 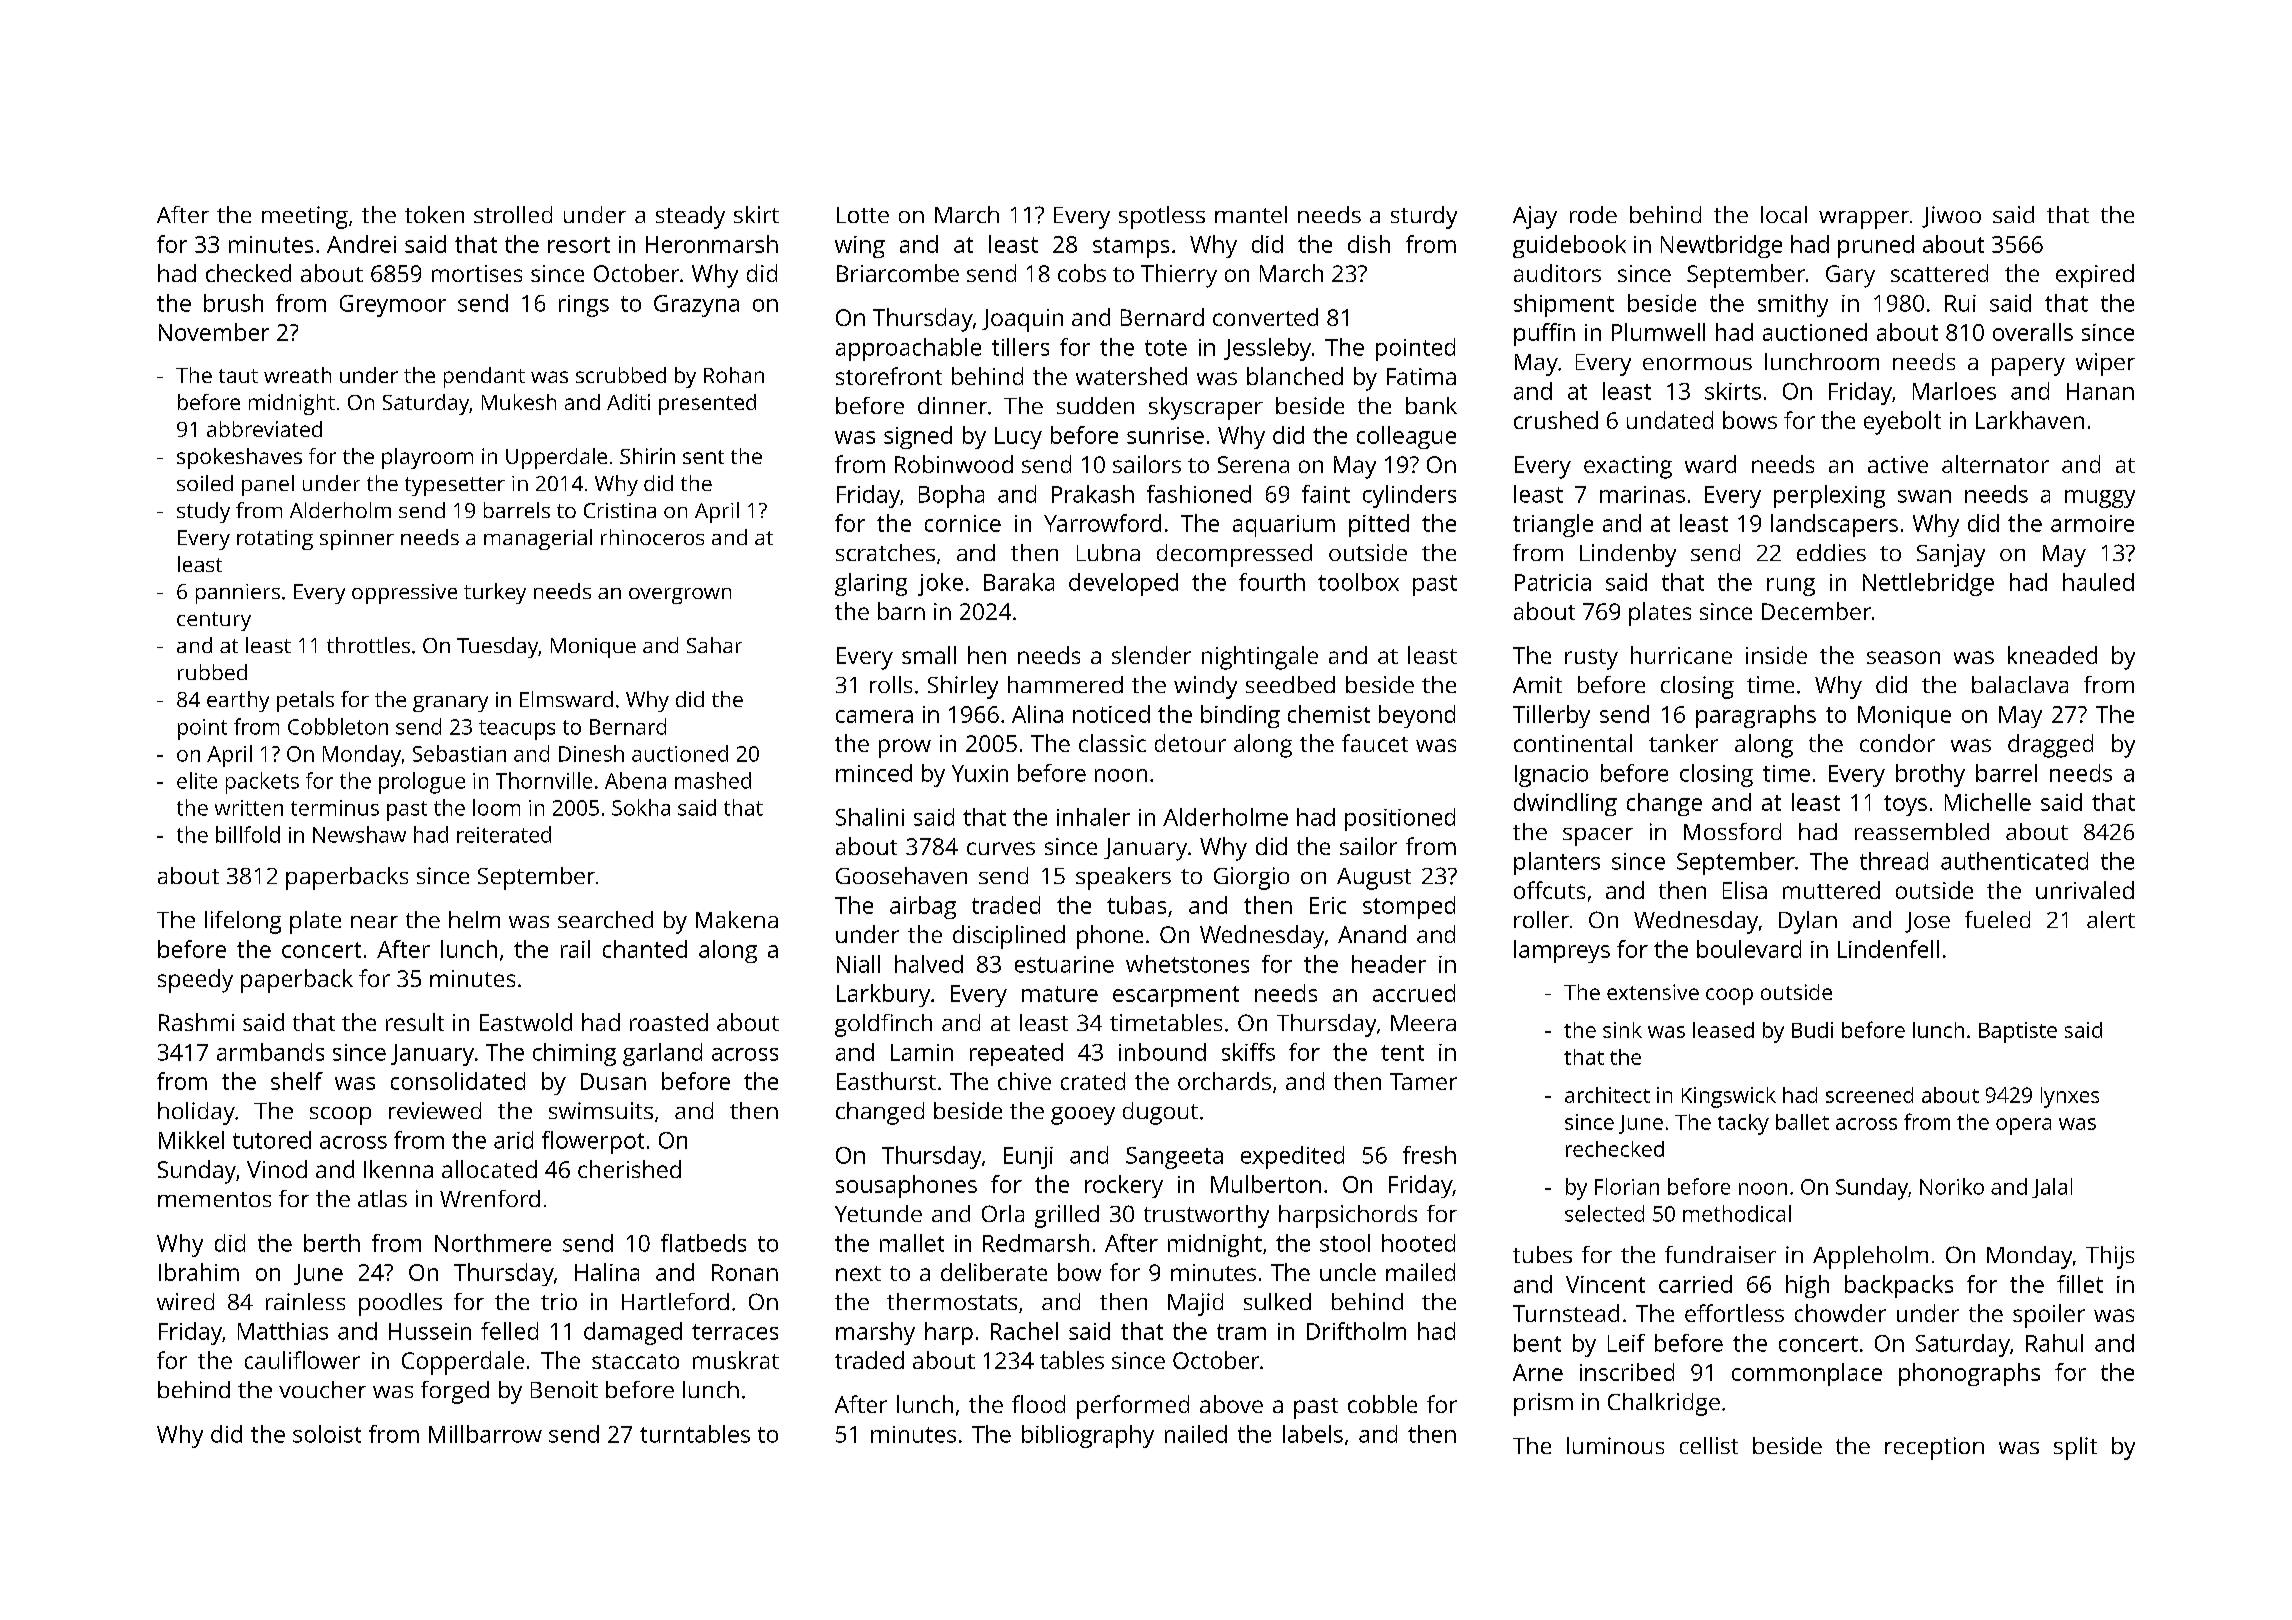 What do you see at coordinates (1756, 716) in the page?
I see `paragraphs` at bounding box center [1756, 716].
